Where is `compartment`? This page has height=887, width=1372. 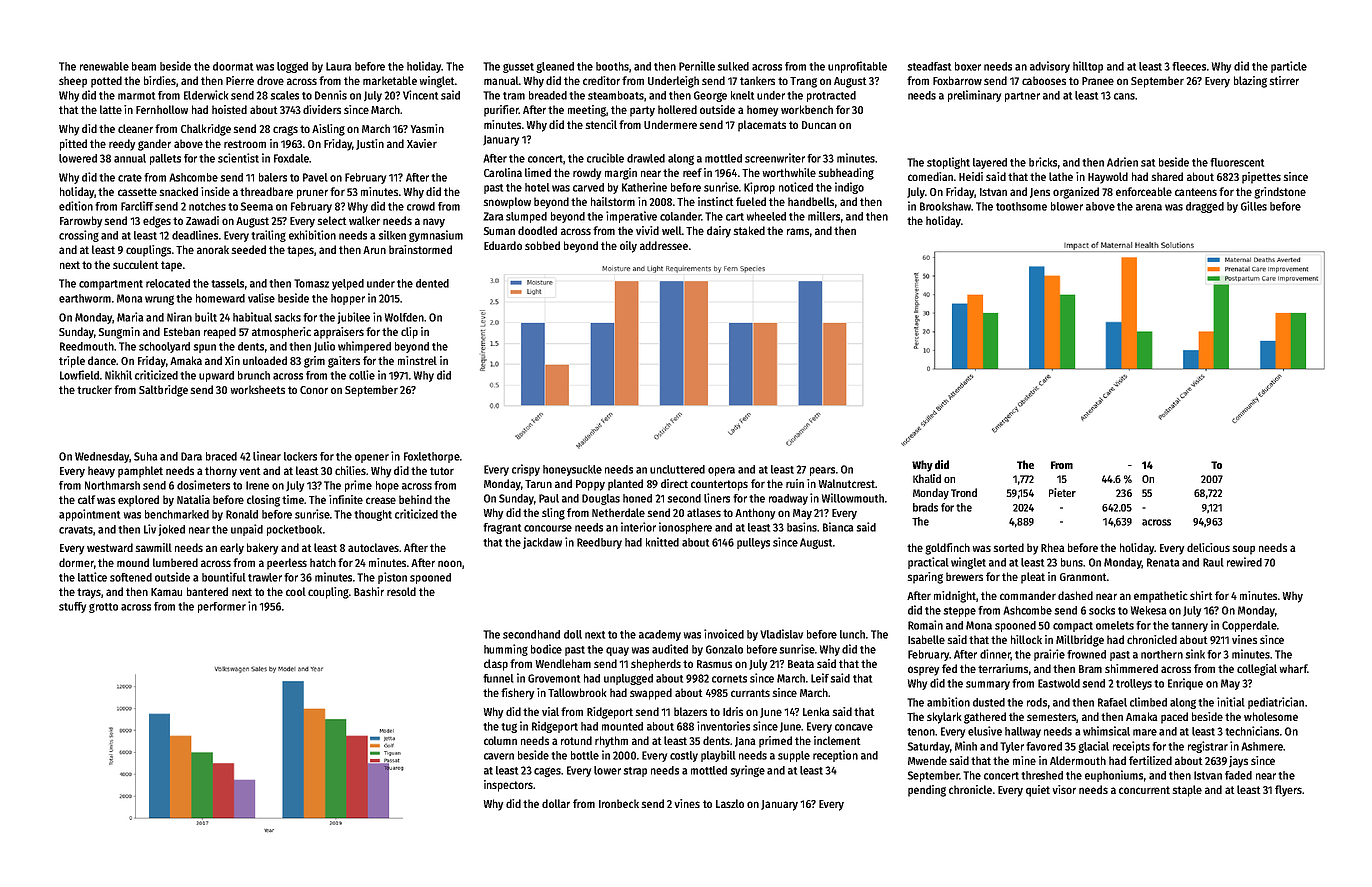
compartment is located at coordinates (111, 285).
